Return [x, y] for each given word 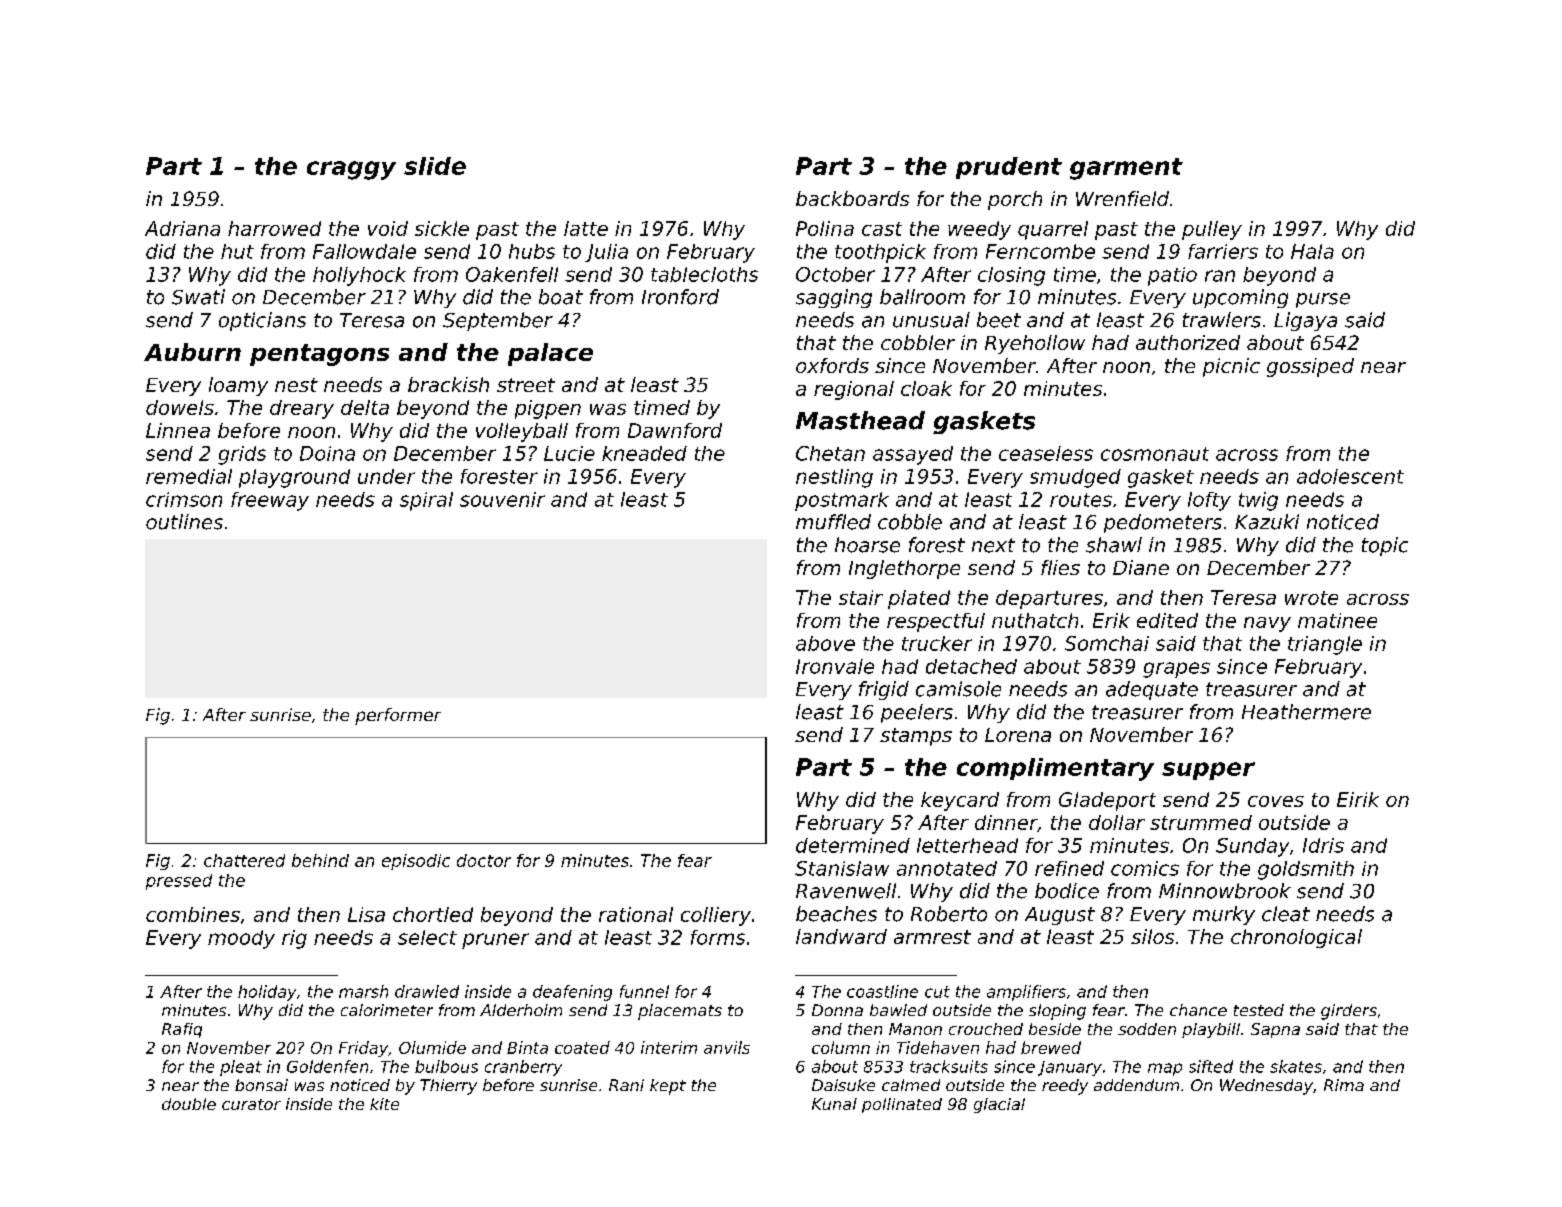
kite [384, 1104]
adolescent [1350, 476]
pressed [179, 882]
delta [365, 407]
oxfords [832, 365]
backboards [852, 198]
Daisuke [843, 1085]
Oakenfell [512, 274]
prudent [1009, 168]
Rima [1344, 1085]
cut [937, 992]
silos [1152, 936]
